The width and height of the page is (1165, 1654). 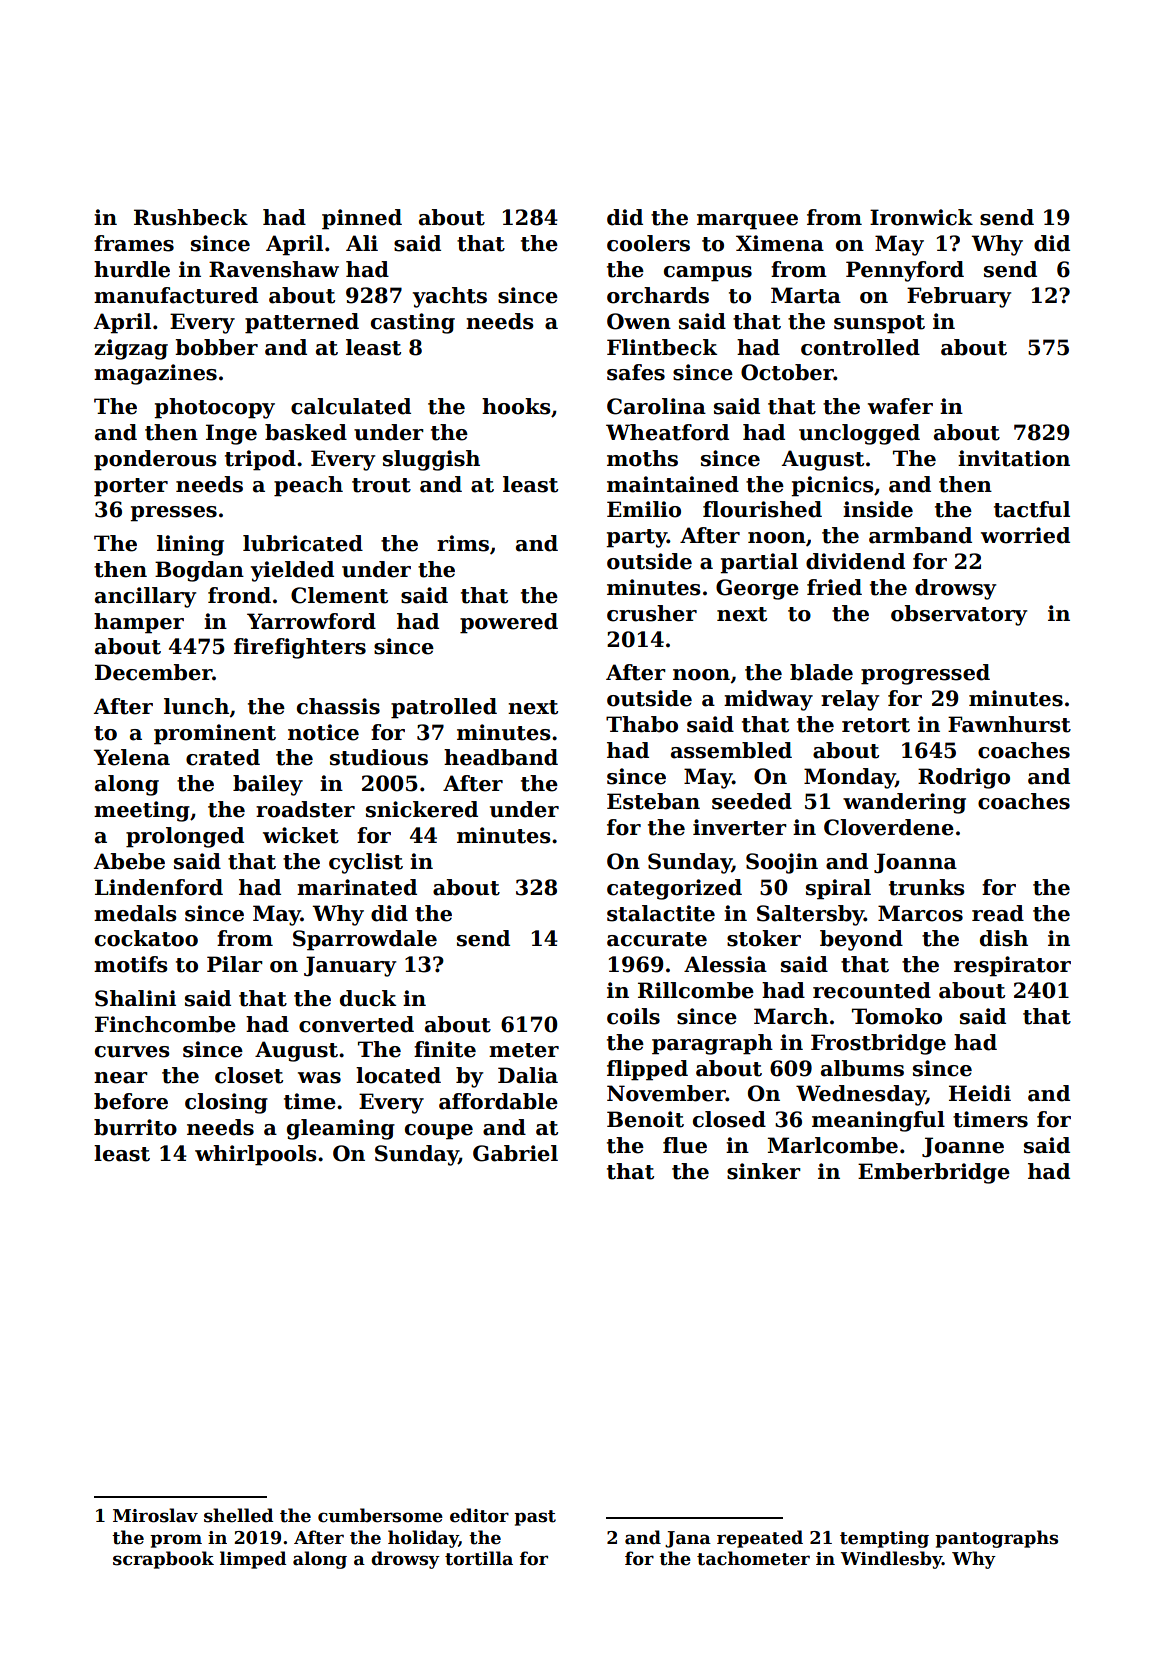 What do you see at coordinates (1009, 724) in the page?
I see `Fawnhurst` at bounding box center [1009, 724].
